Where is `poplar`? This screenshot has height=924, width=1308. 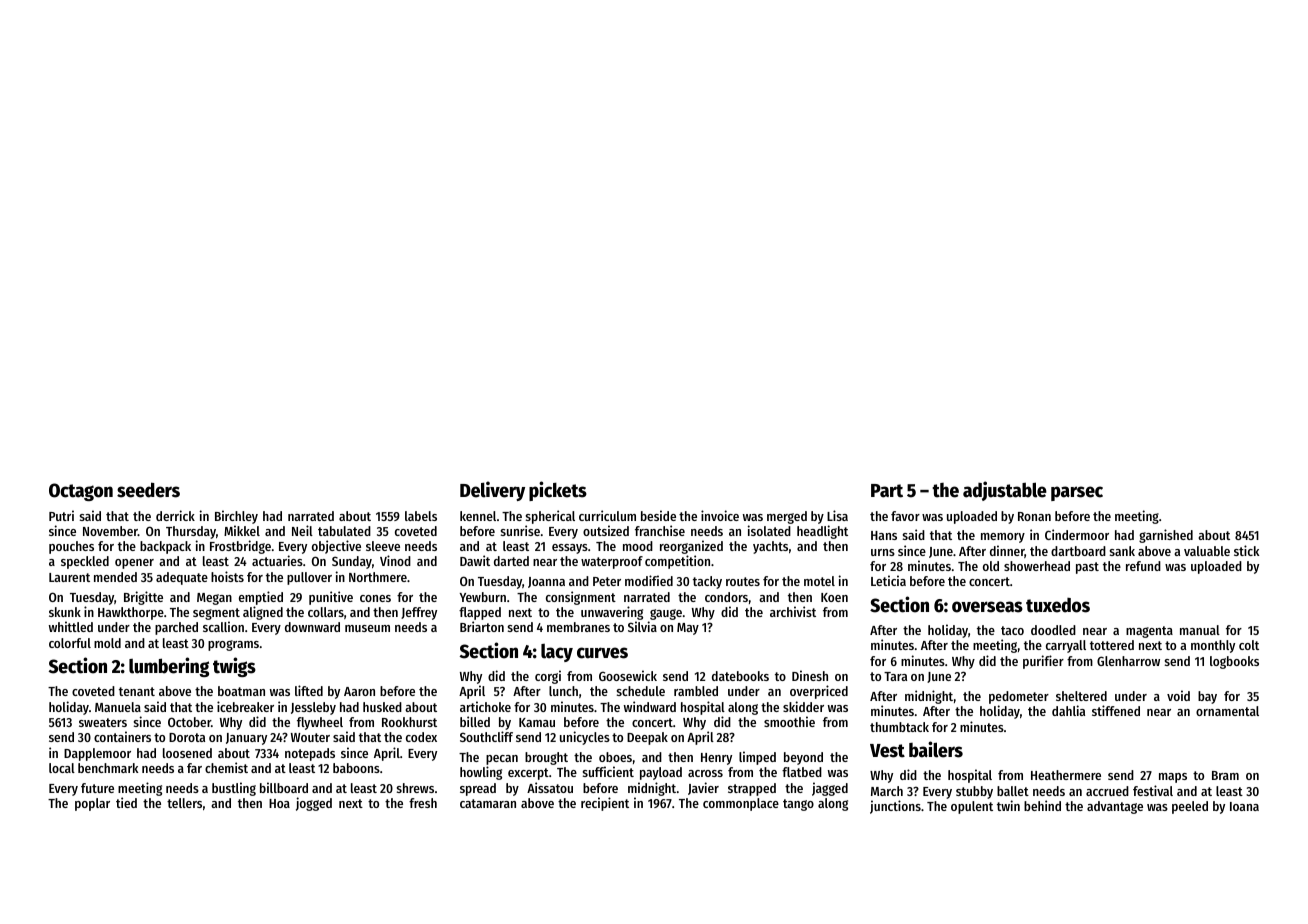
poplar is located at coordinates (92, 804).
